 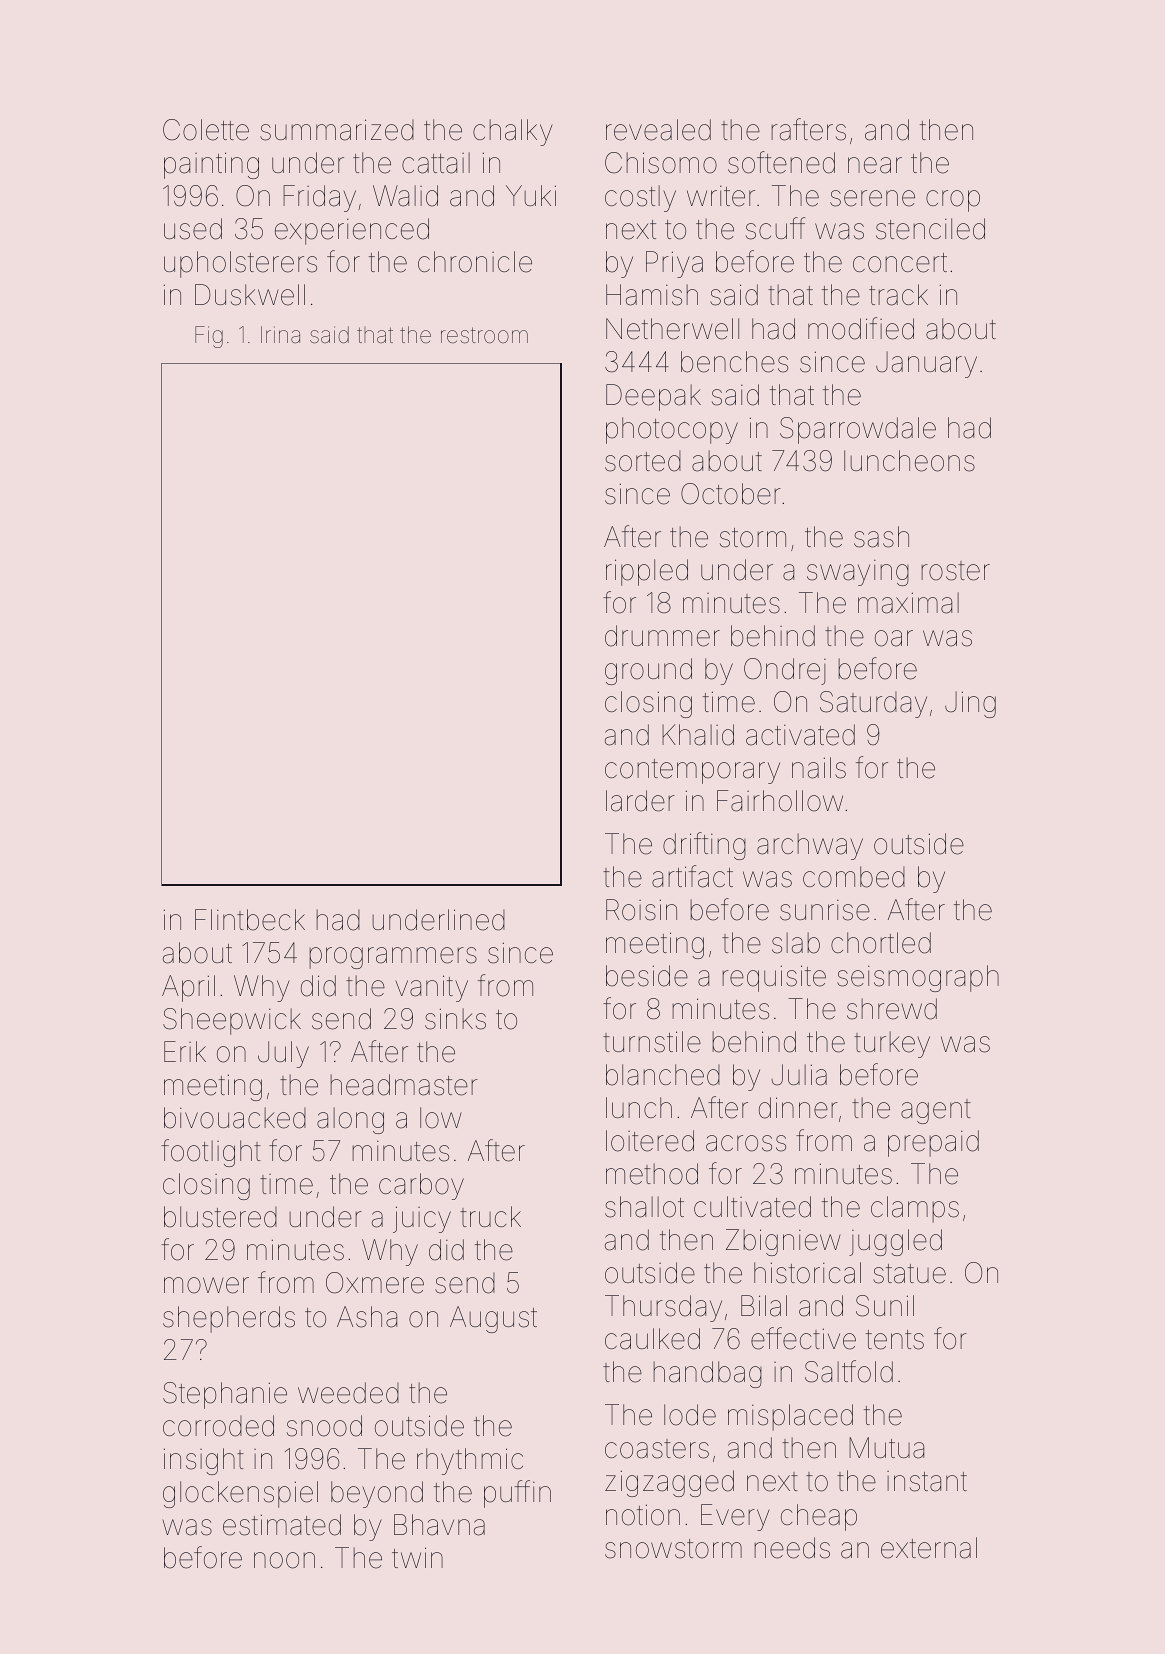 I want to click on near, so click(x=875, y=165).
